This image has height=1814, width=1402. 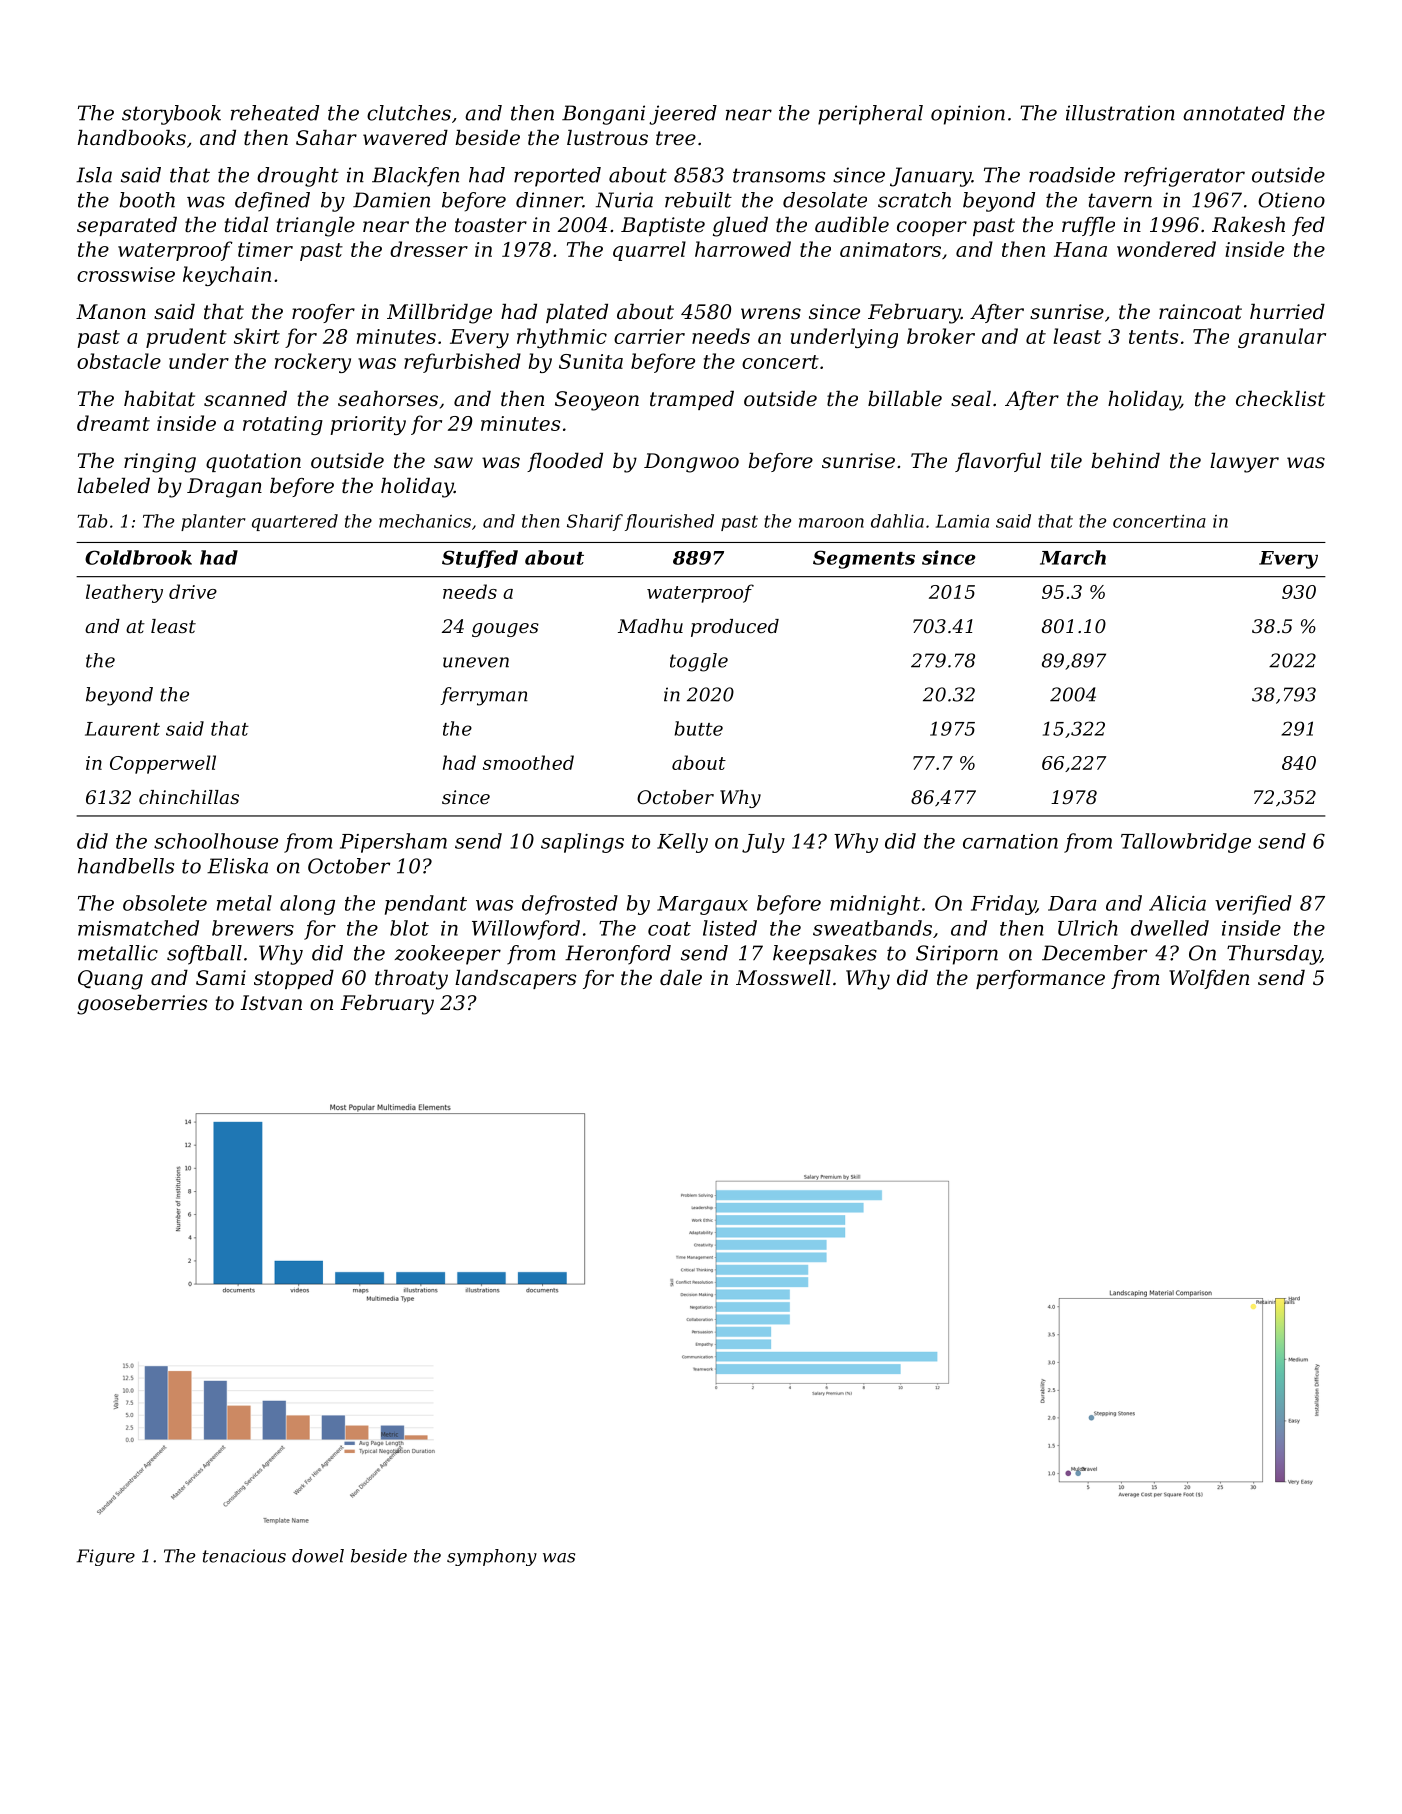 What do you see at coordinates (480, 559) in the image?
I see `Stuffed` at bounding box center [480, 559].
